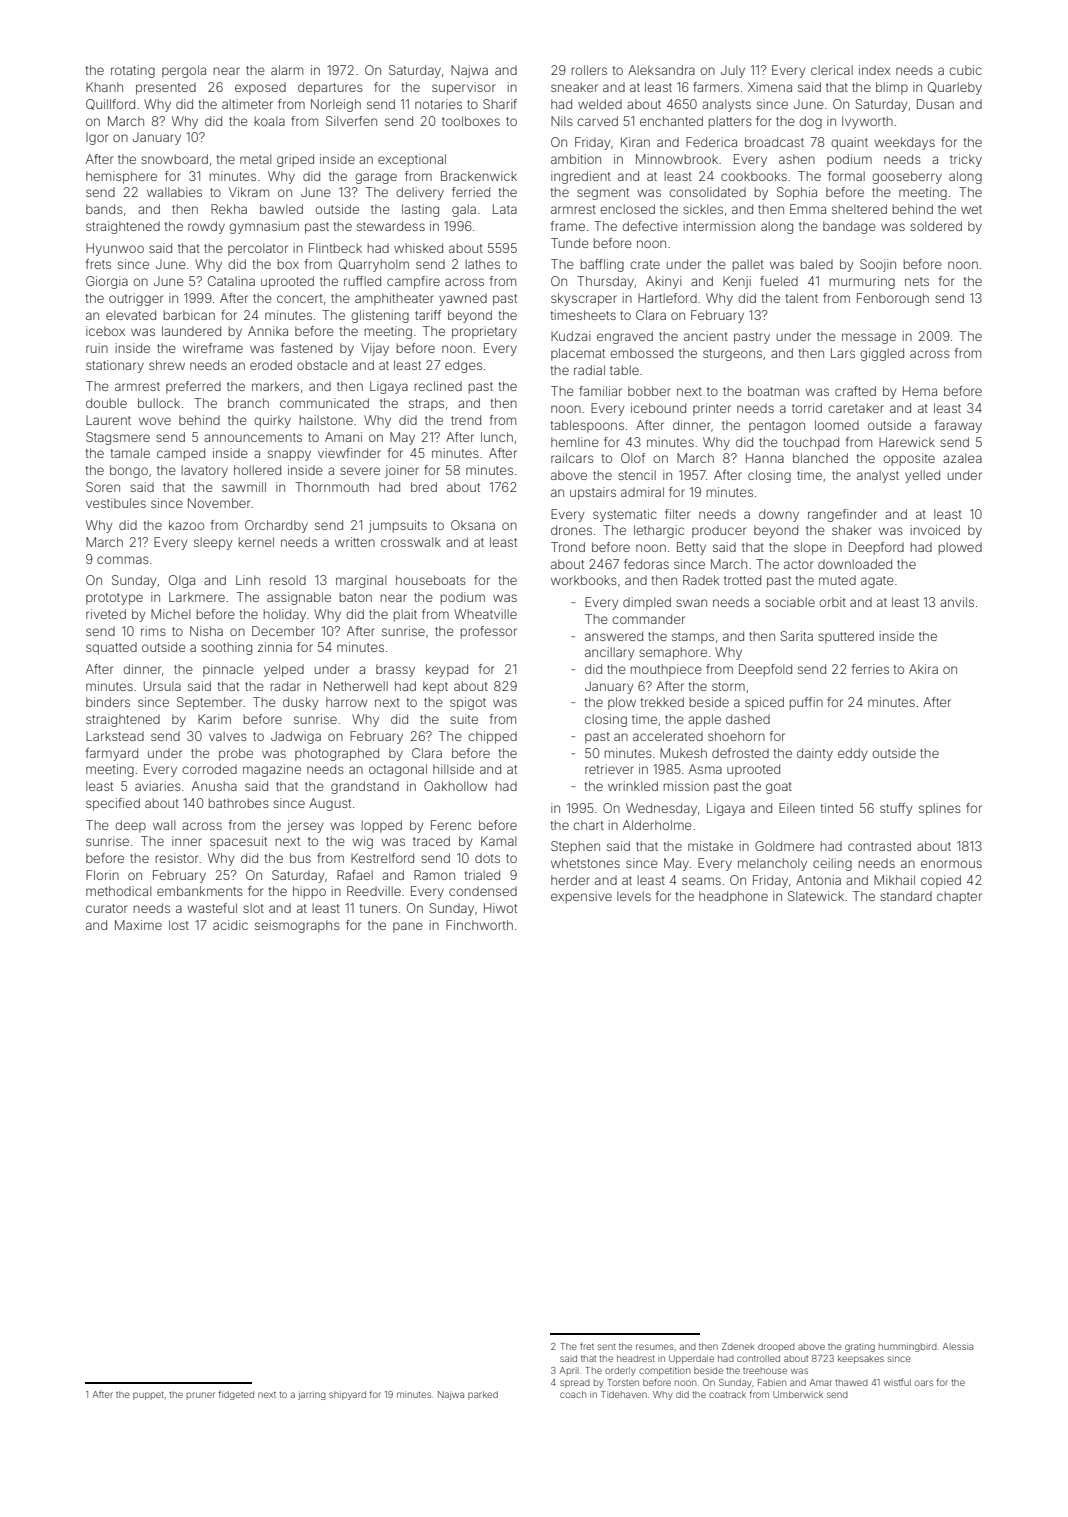  What do you see at coordinates (312, 1395) in the screenshot?
I see `jarring` at bounding box center [312, 1395].
